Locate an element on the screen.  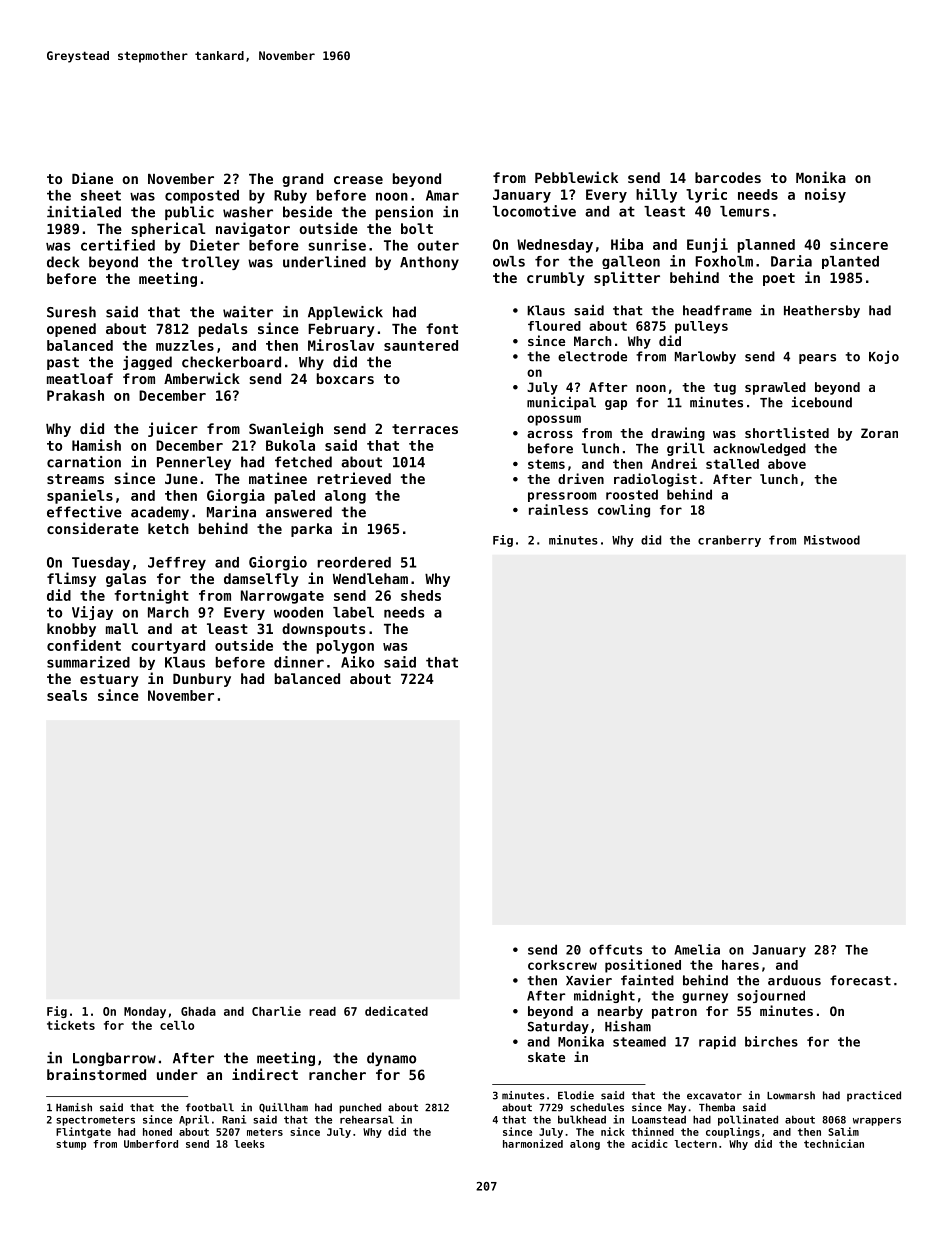
cranberry is located at coordinates (729, 541).
